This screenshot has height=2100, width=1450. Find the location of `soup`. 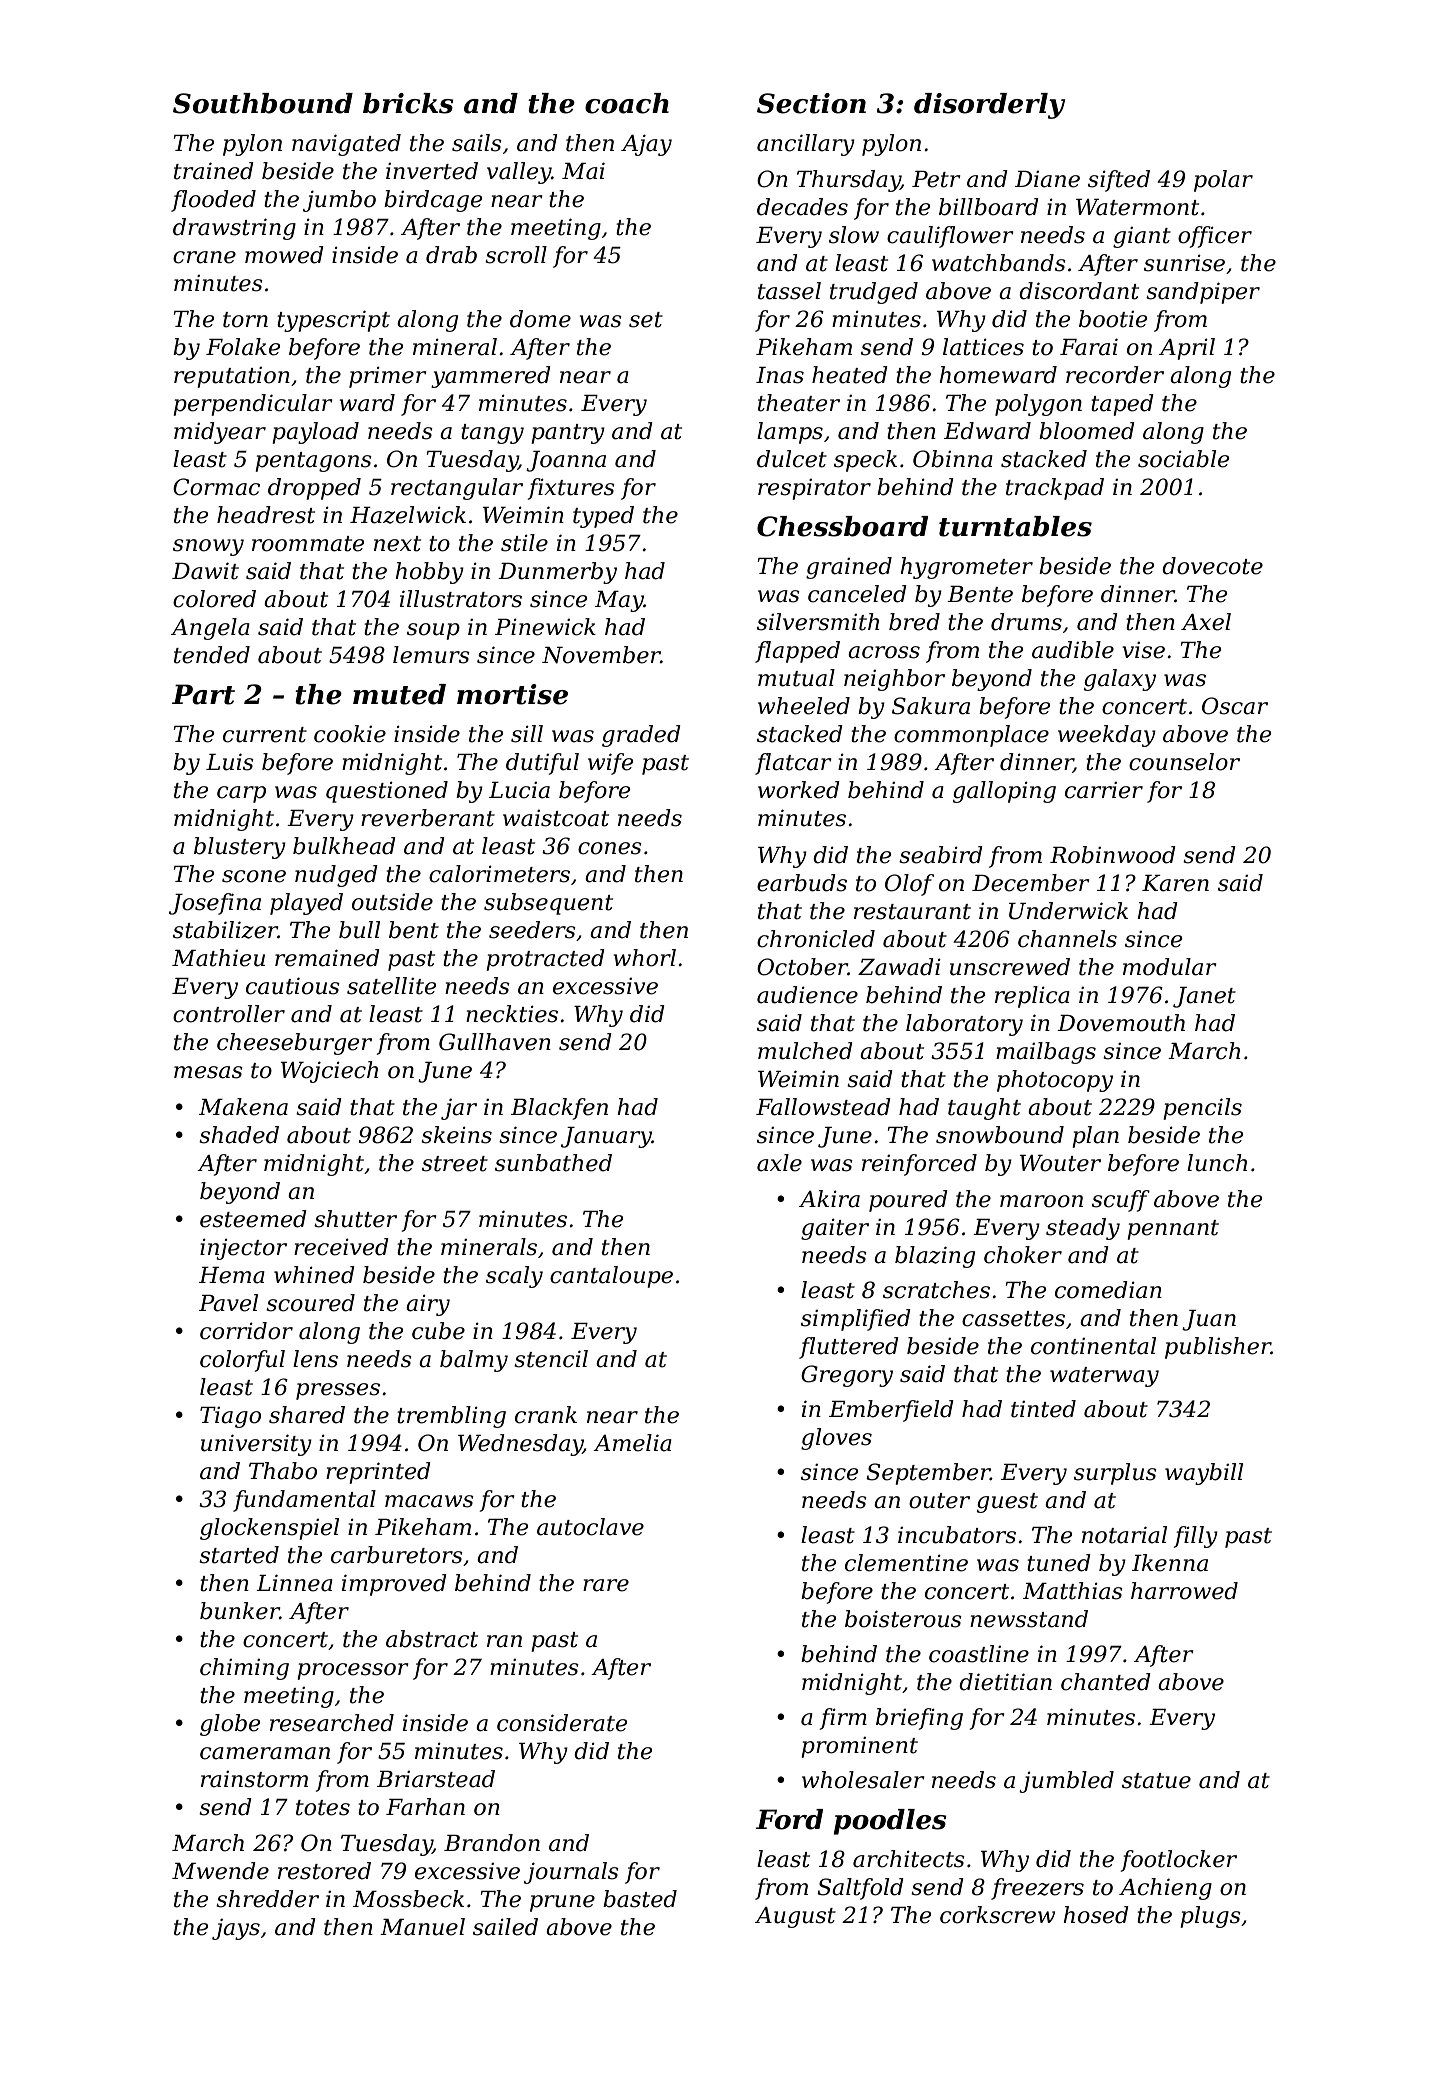

soup is located at coordinates (433, 631).
